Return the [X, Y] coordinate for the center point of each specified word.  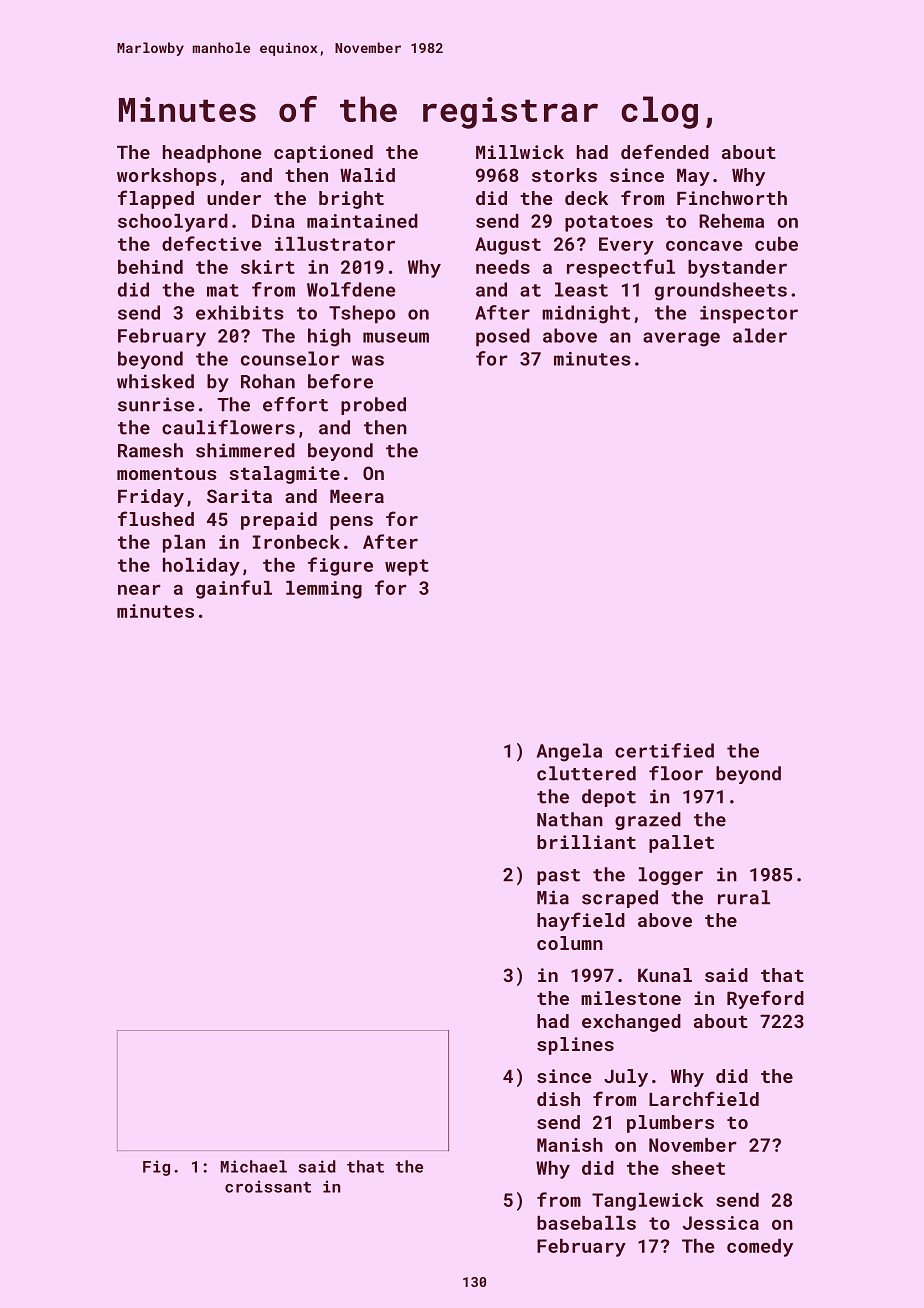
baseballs [586, 1223]
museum [396, 337]
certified [664, 750]
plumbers [670, 1124]
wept [407, 567]
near [139, 590]
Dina [273, 221]
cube [776, 244]
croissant [268, 1186]
